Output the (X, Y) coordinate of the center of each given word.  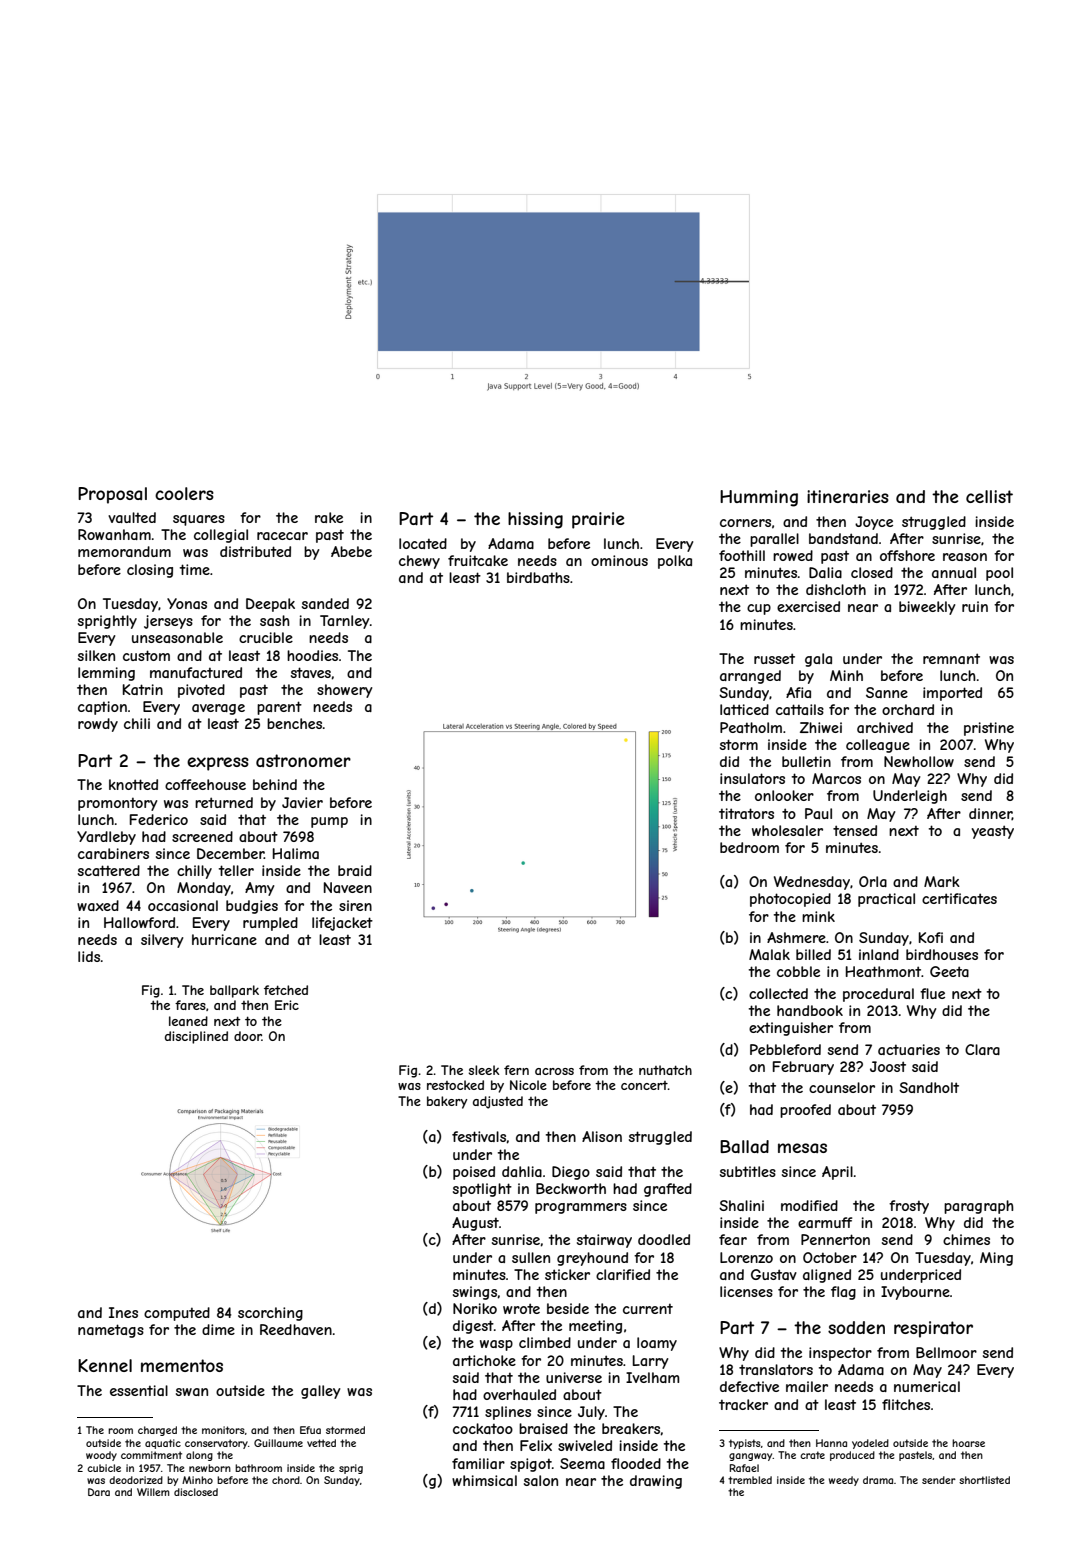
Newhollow (919, 761)
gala (818, 660)
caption (102, 708)
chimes (966, 1239)
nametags (111, 1331)
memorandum (124, 551)
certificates (959, 898)
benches (294, 723)
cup (759, 609)
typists (745, 1444)
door (248, 1036)
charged (157, 1431)
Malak (769, 954)
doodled (664, 1239)
